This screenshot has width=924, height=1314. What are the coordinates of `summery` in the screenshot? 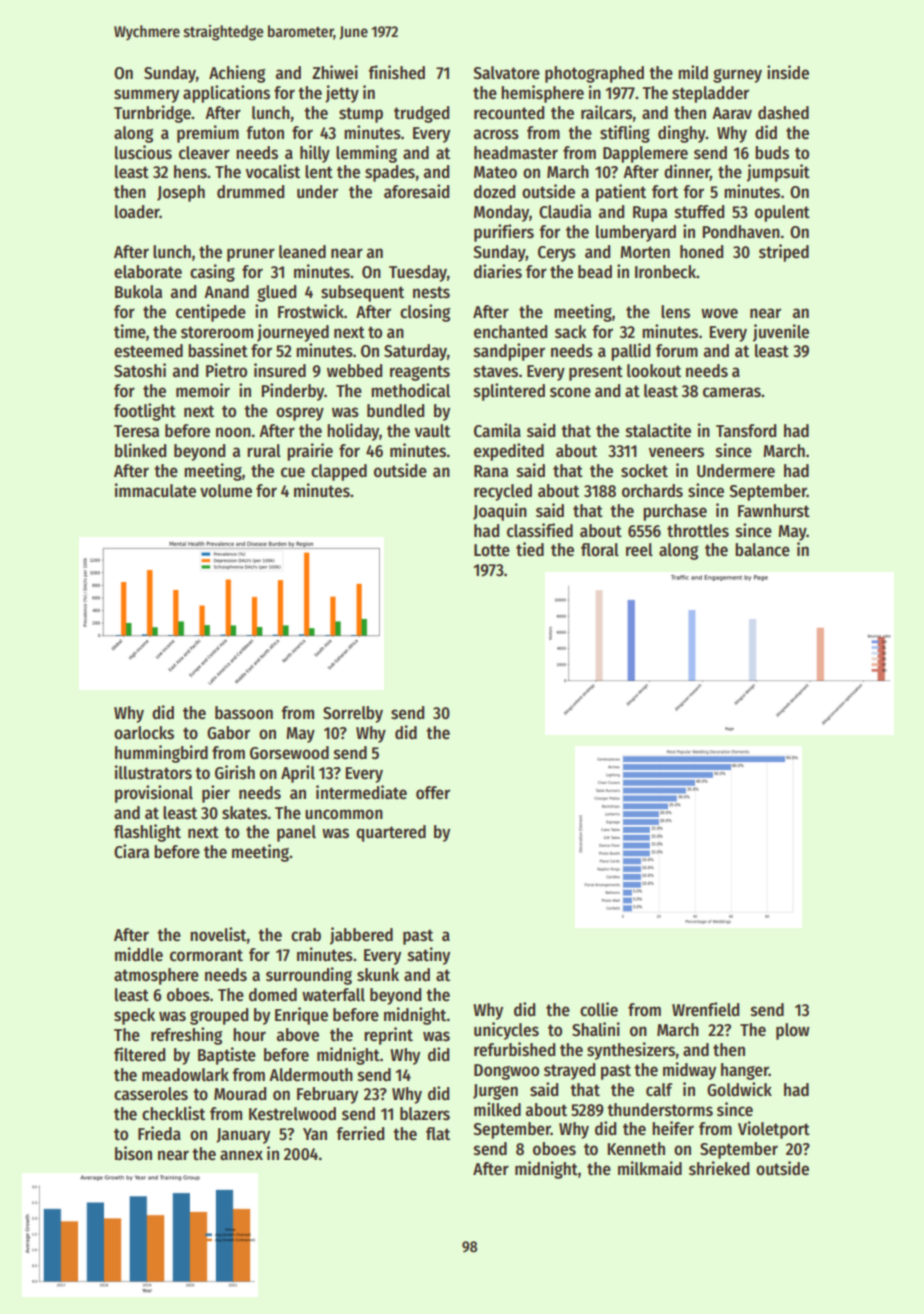 It's located at (146, 96).
